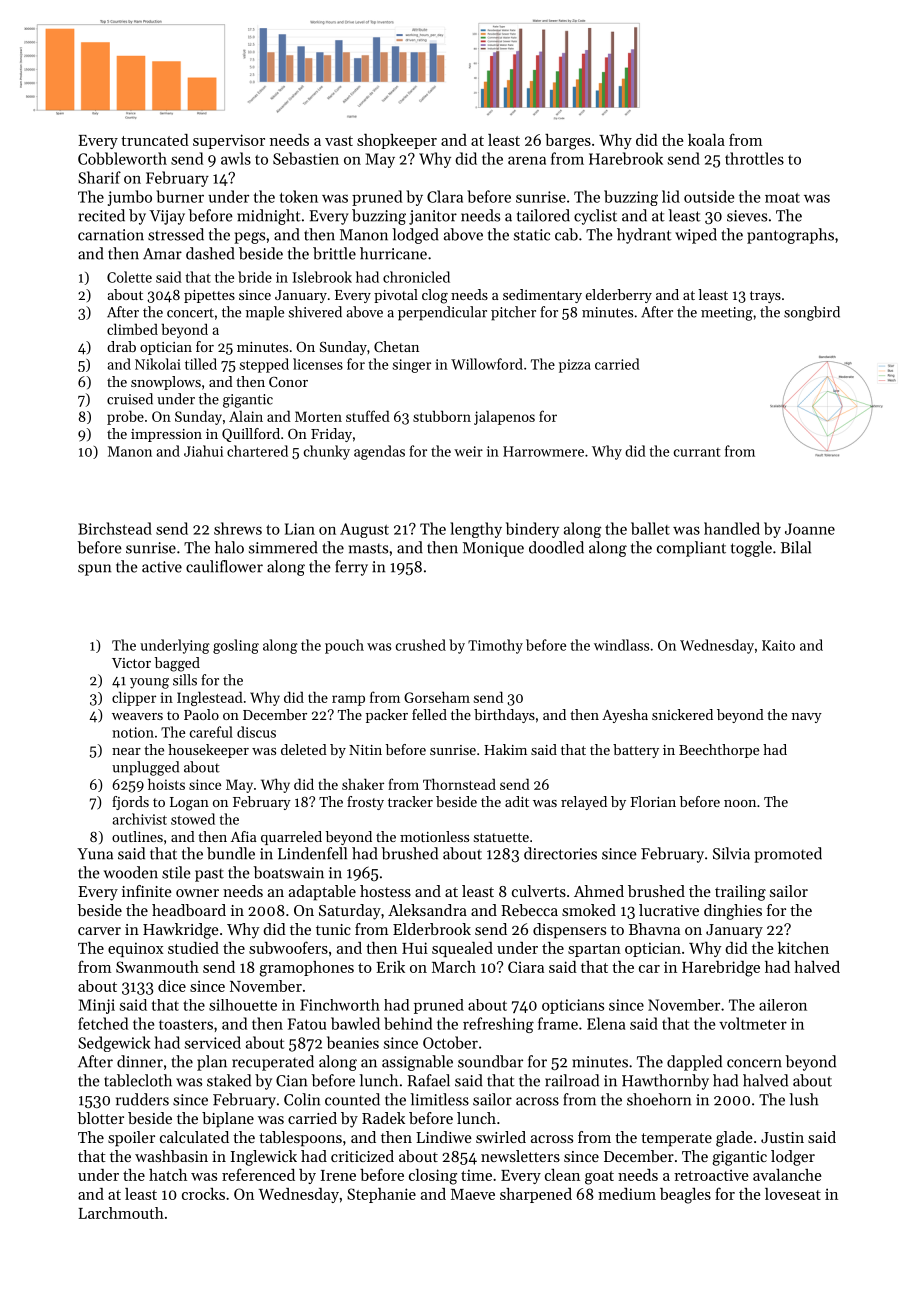 This screenshot has height=1314, width=924. What do you see at coordinates (379, 452) in the screenshot?
I see `agendas` at bounding box center [379, 452].
